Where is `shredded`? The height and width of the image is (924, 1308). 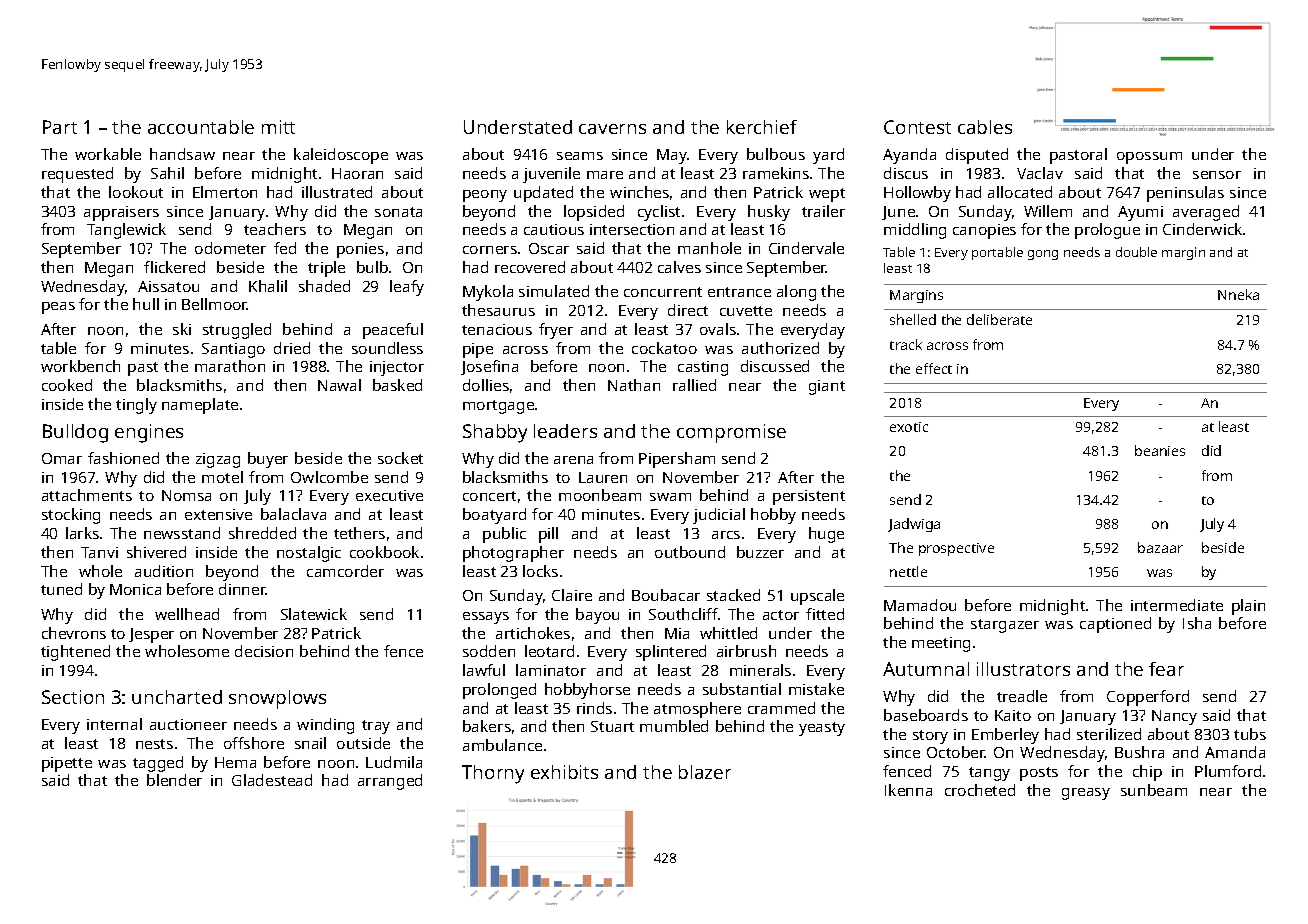 shredded is located at coordinates (262, 533).
